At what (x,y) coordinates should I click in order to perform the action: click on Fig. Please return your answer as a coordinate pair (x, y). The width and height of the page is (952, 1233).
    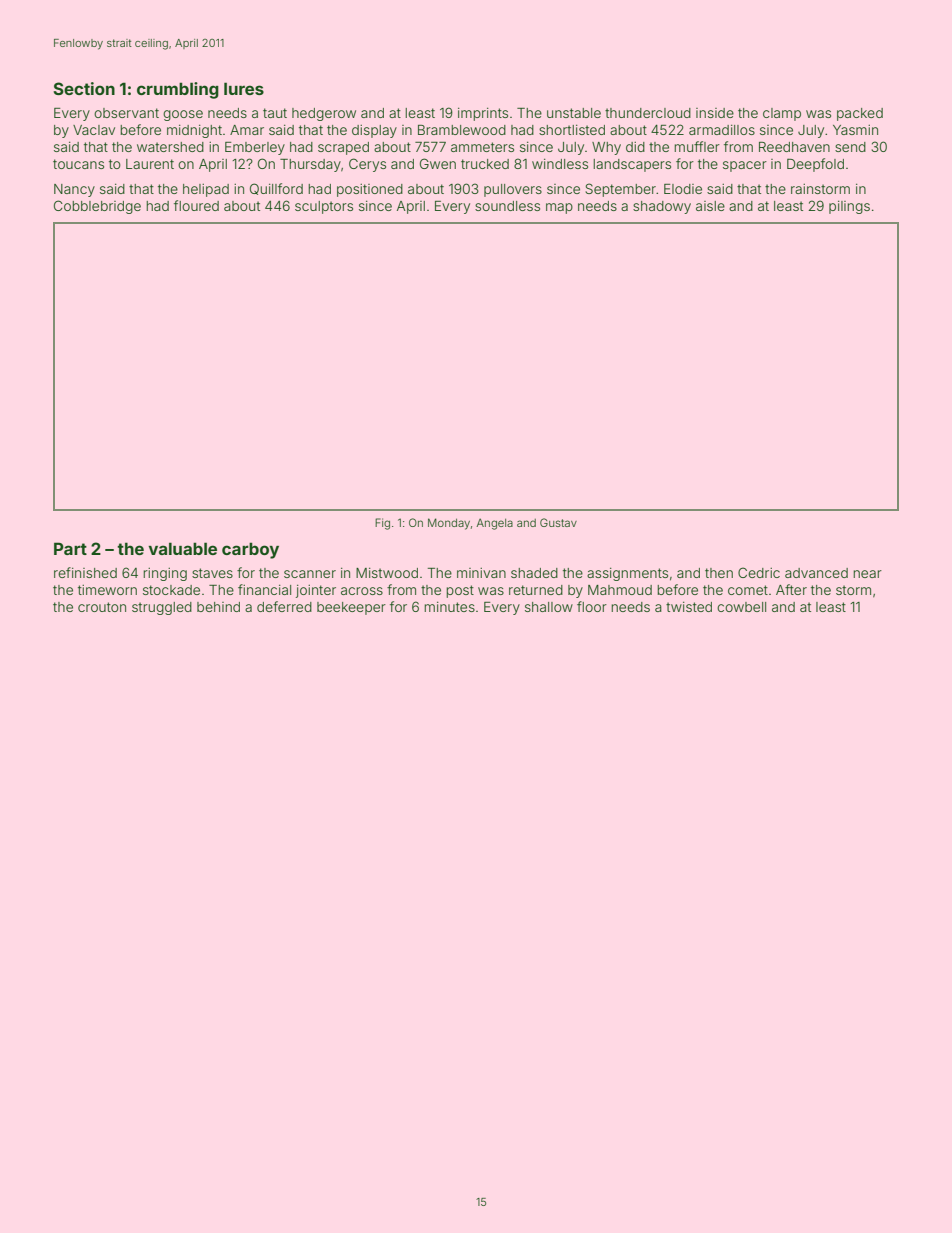
    Looking at the image, I should click on (382, 524).
